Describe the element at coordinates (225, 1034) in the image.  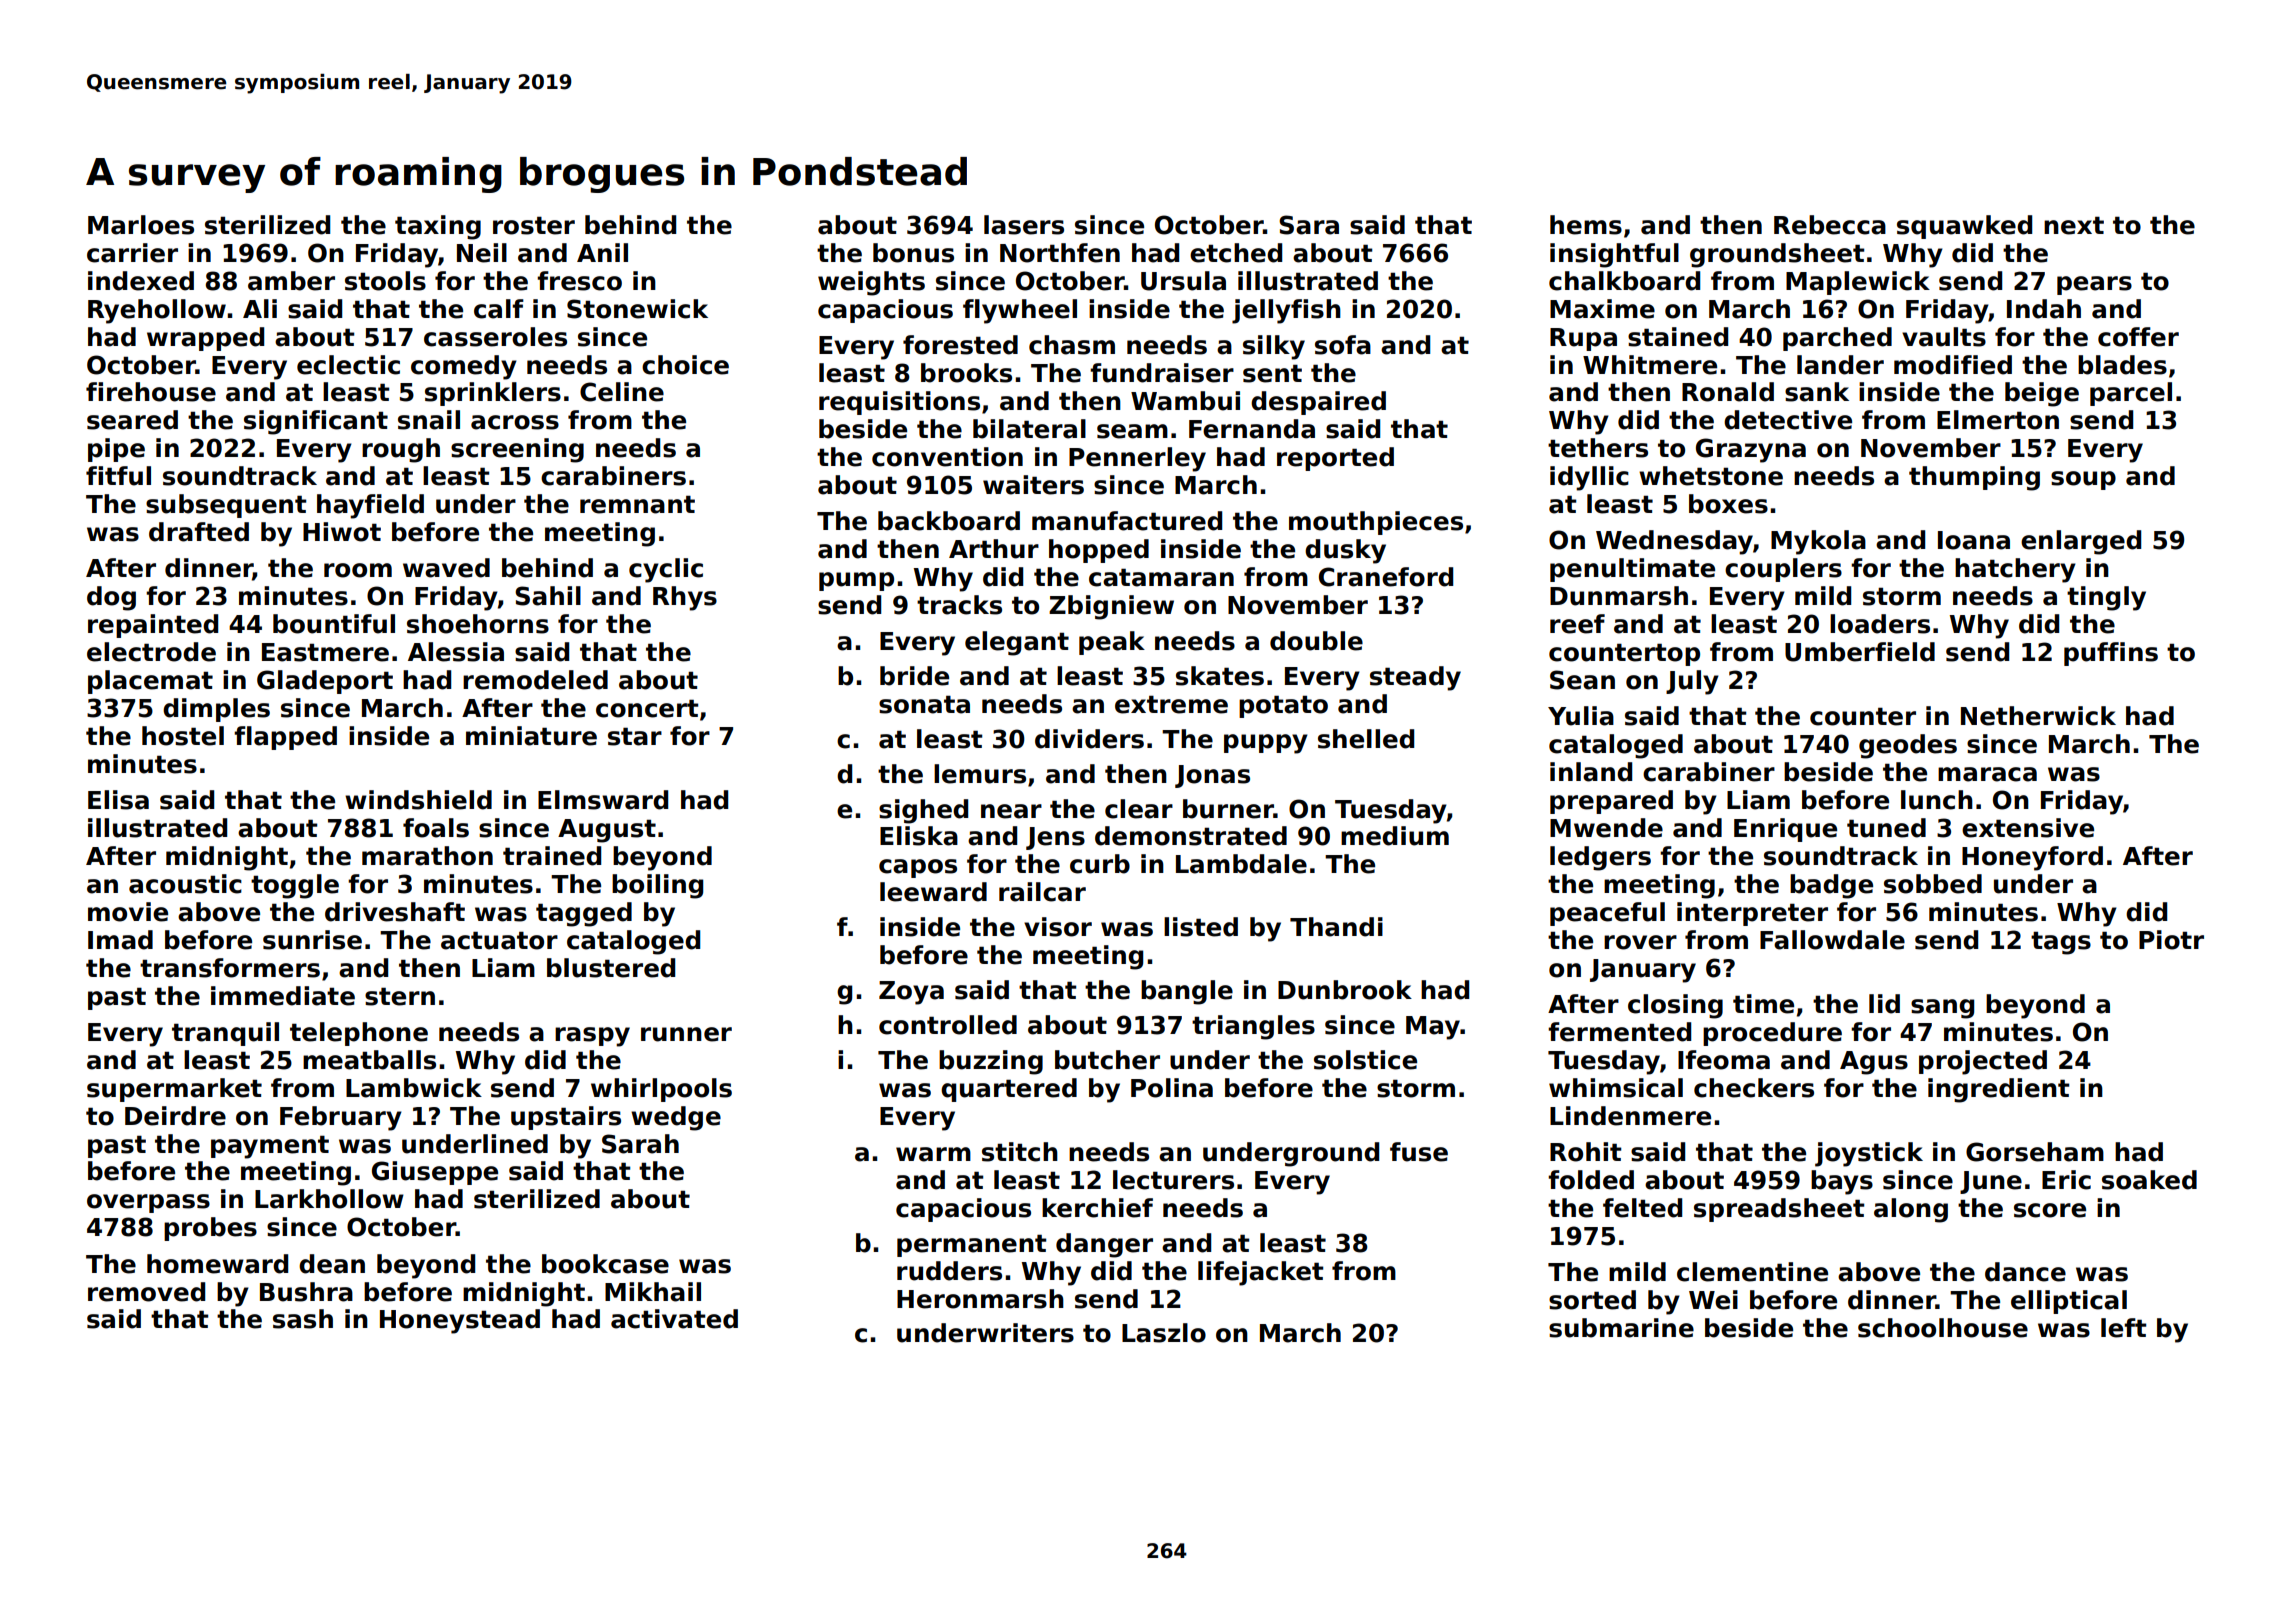
I see `tranquil` at that location.
